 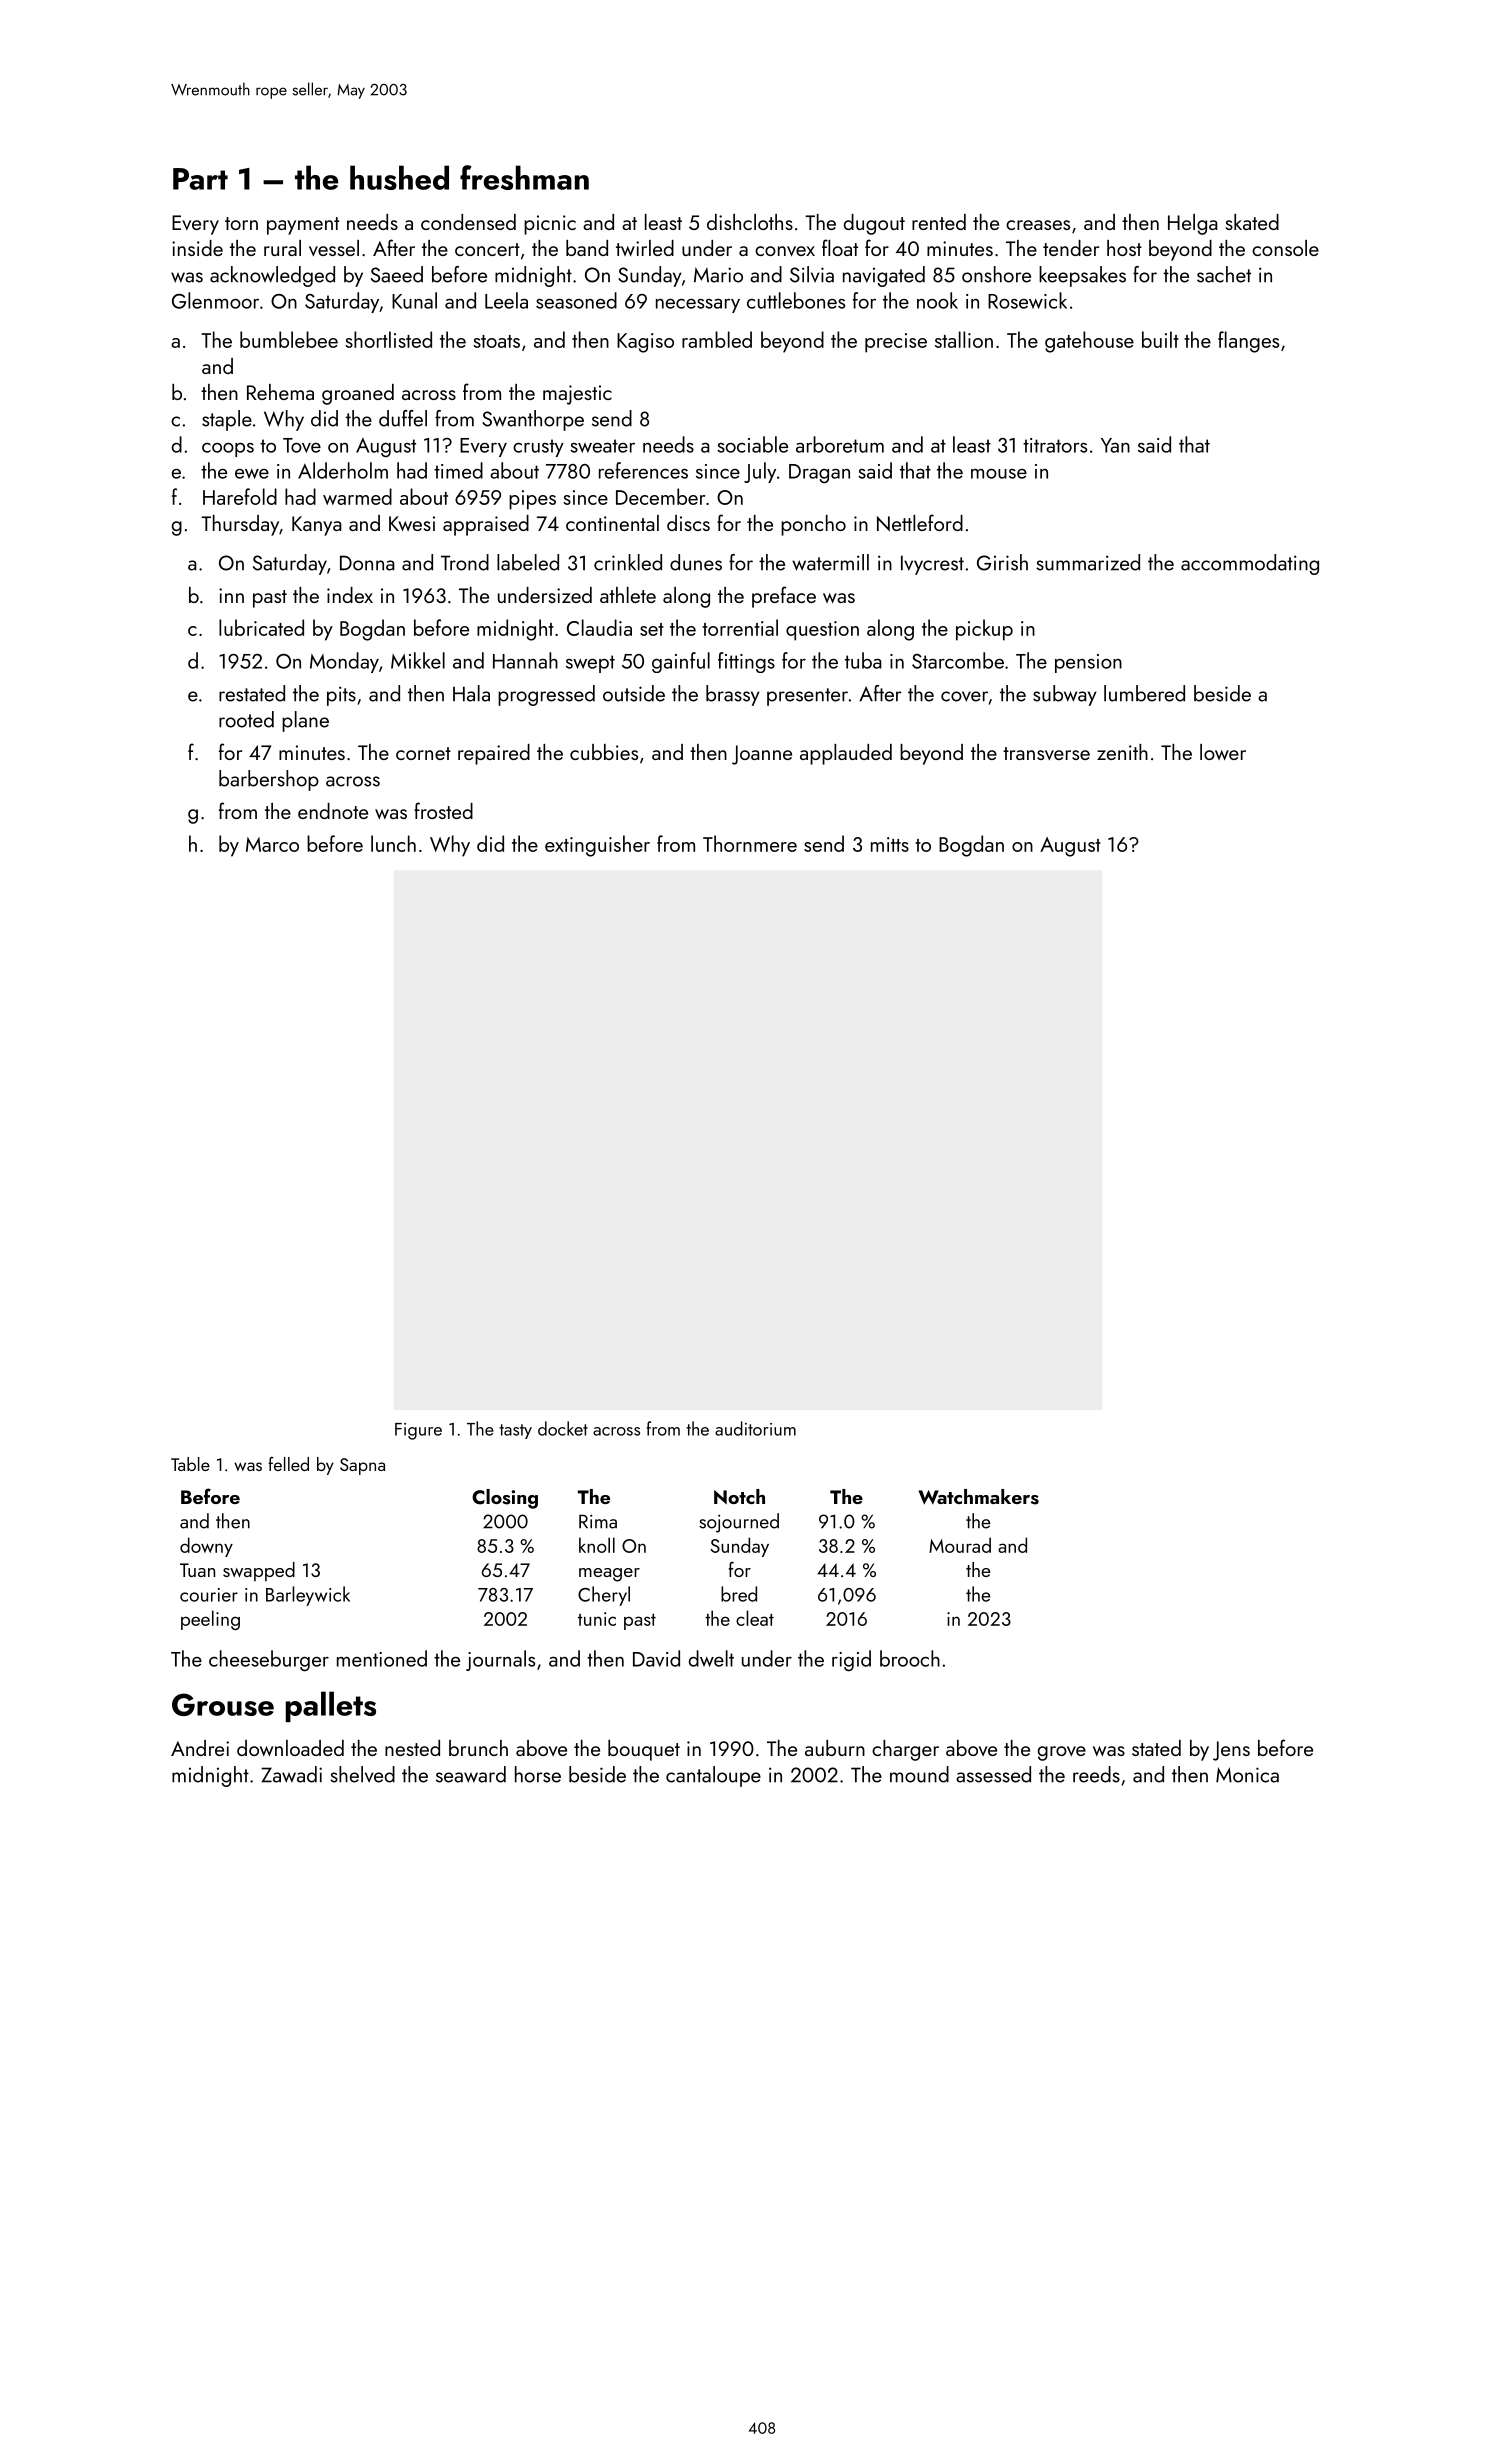 I want to click on lubricated, so click(x=261, y=627).
